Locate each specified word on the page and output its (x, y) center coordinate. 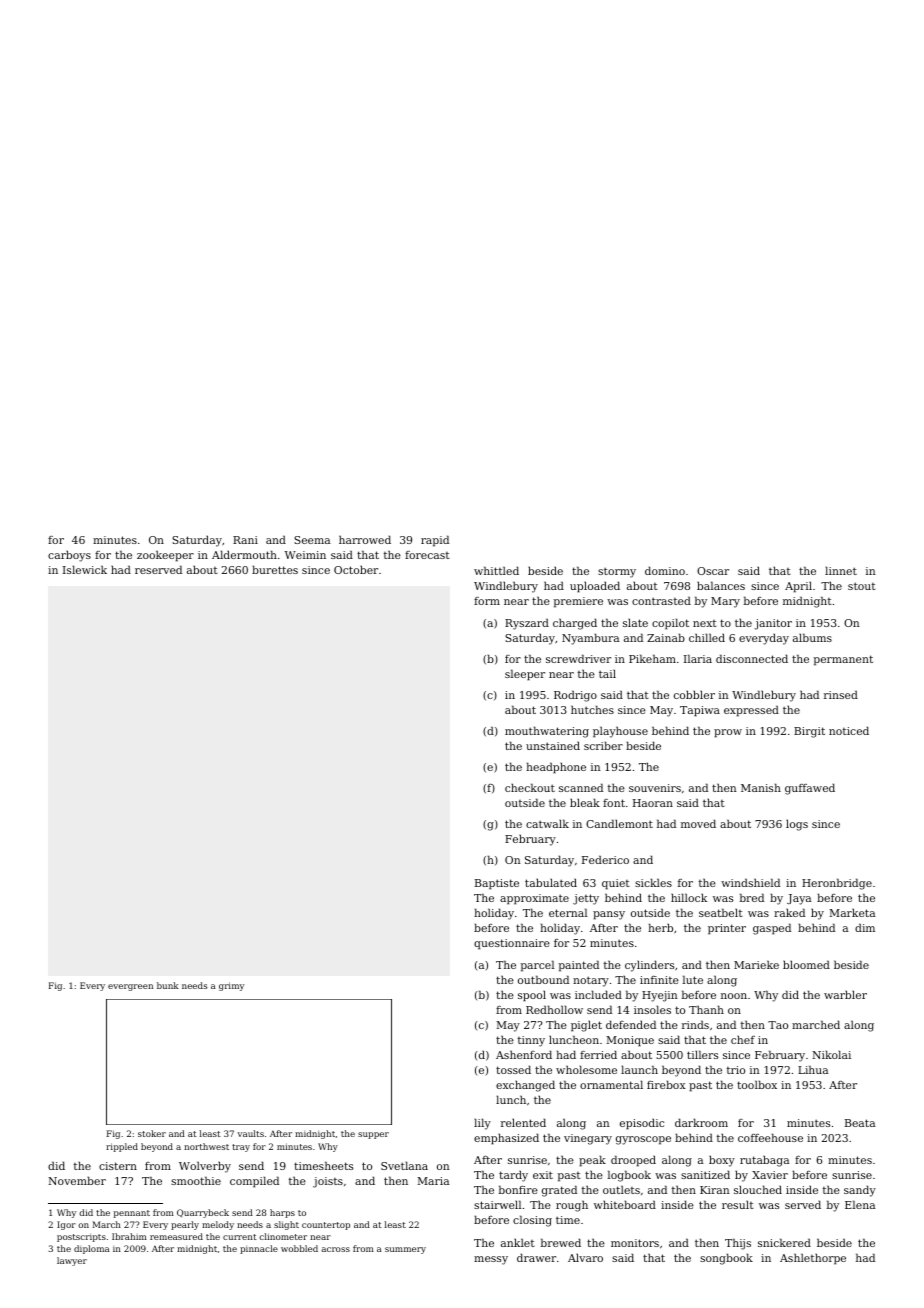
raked (789, 912)
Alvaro (585, 1257)
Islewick (85, 569)
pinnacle (259, 1249)
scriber (603, 745)
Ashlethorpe (813, 1259)
